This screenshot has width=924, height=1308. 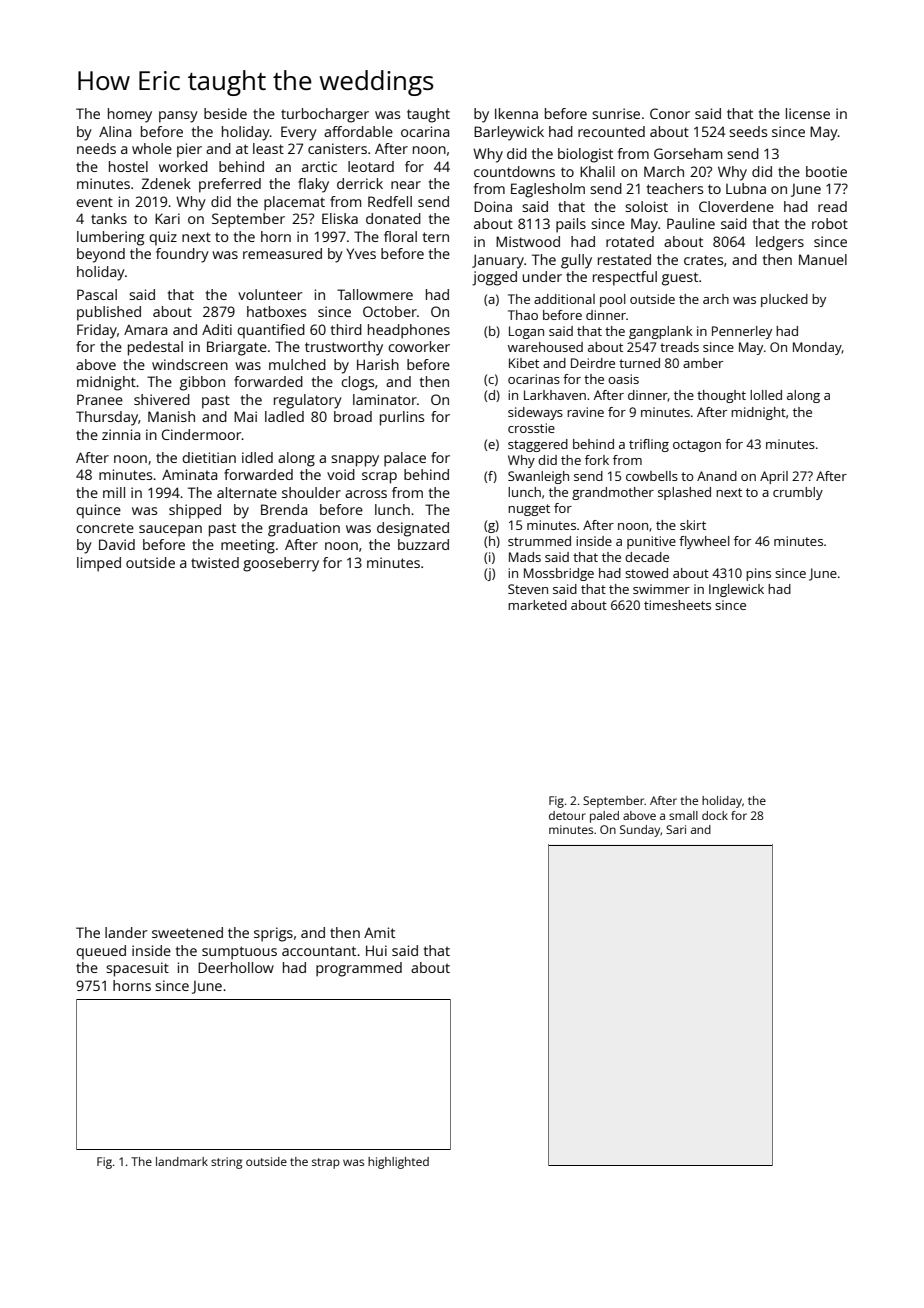 What do you see at coordinates (94, 202) in the screenshot?
I see `event` at bounding box center [94, 202].
